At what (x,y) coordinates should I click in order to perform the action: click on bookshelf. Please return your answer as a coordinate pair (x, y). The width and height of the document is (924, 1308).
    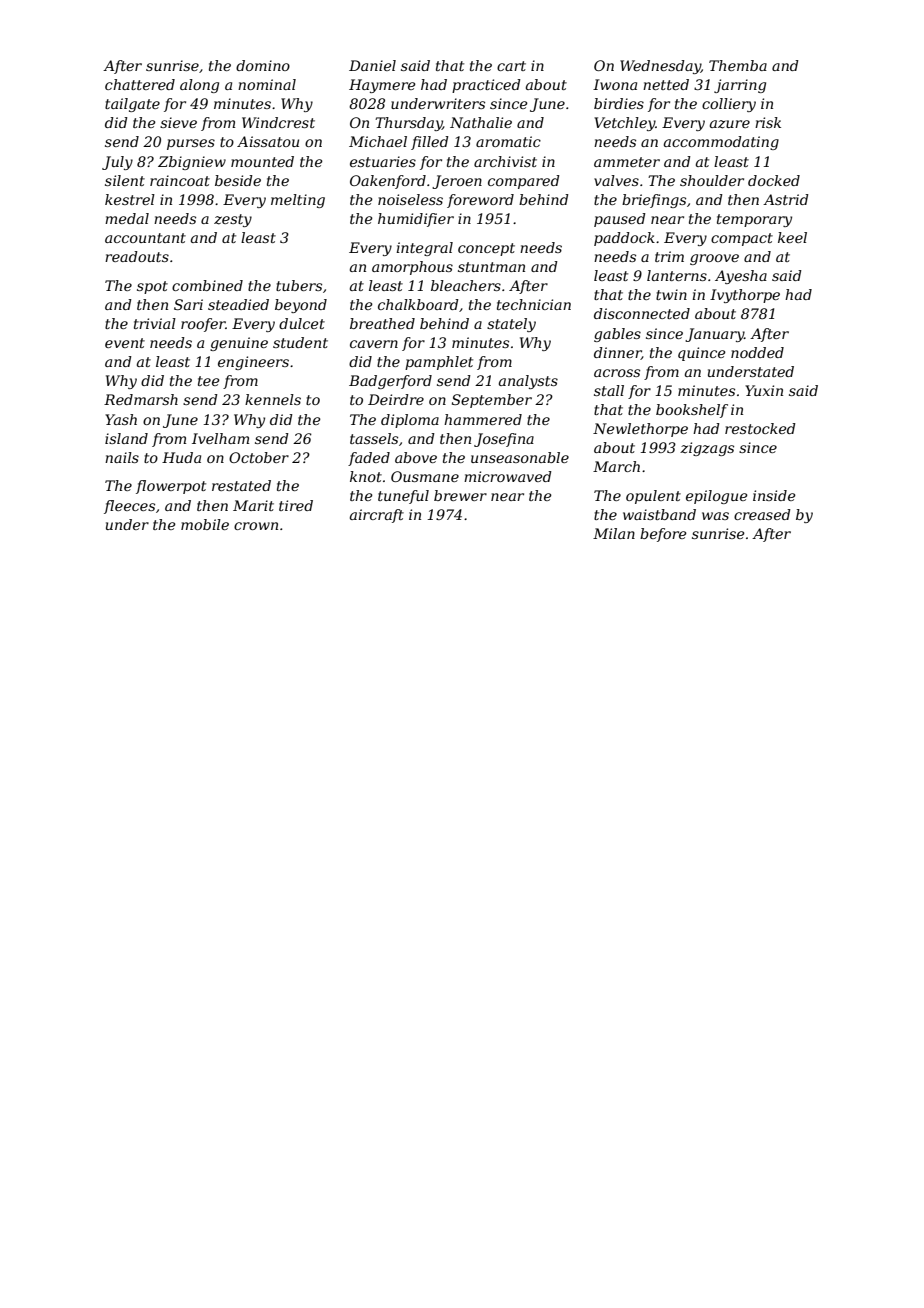
    Looking at the image, I should click on (692, 411).
